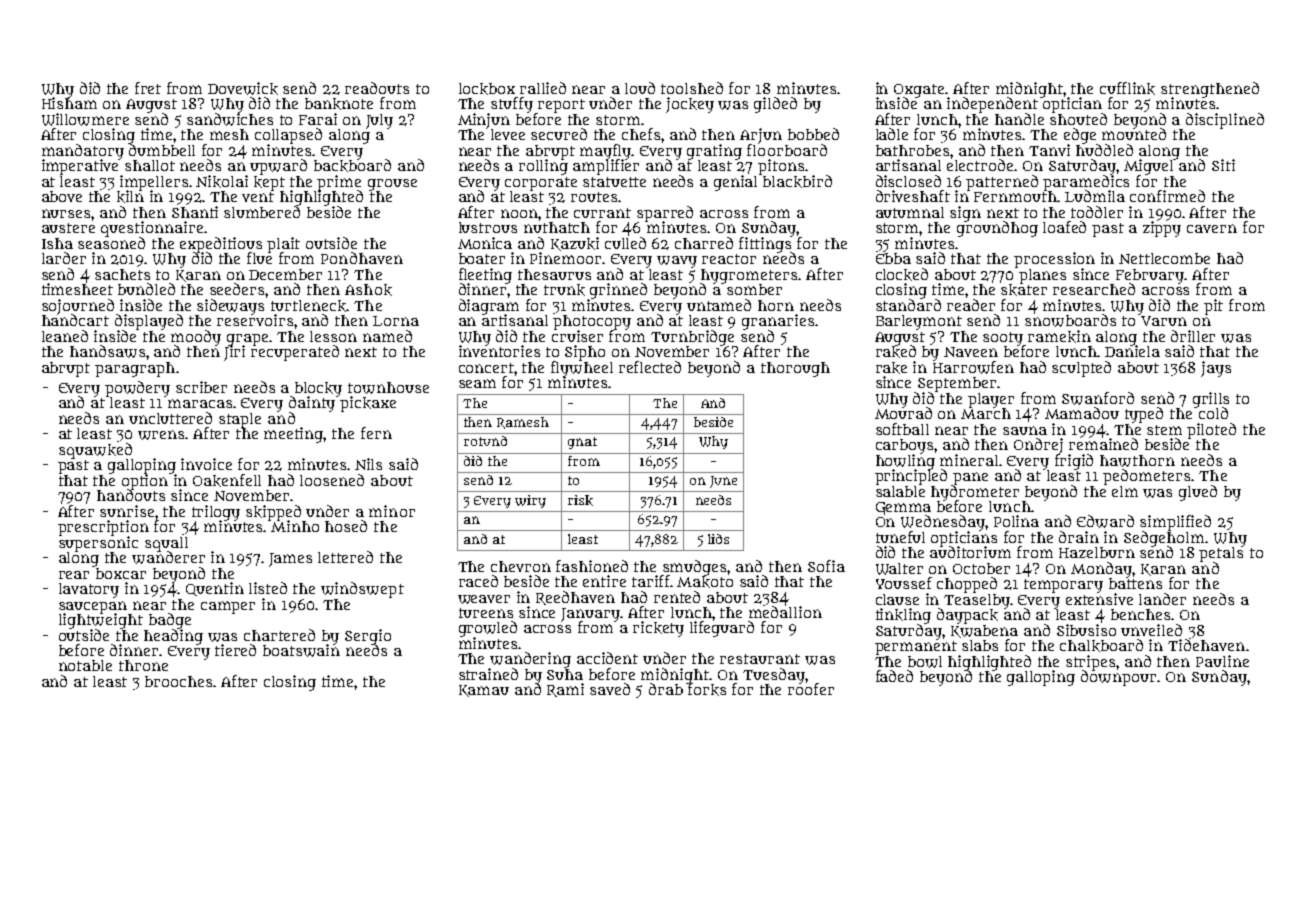 The image size is (1308, 924). Describe the element at coordinates (1132, 351) in the screenshot. I see `Daniela` at that location.
